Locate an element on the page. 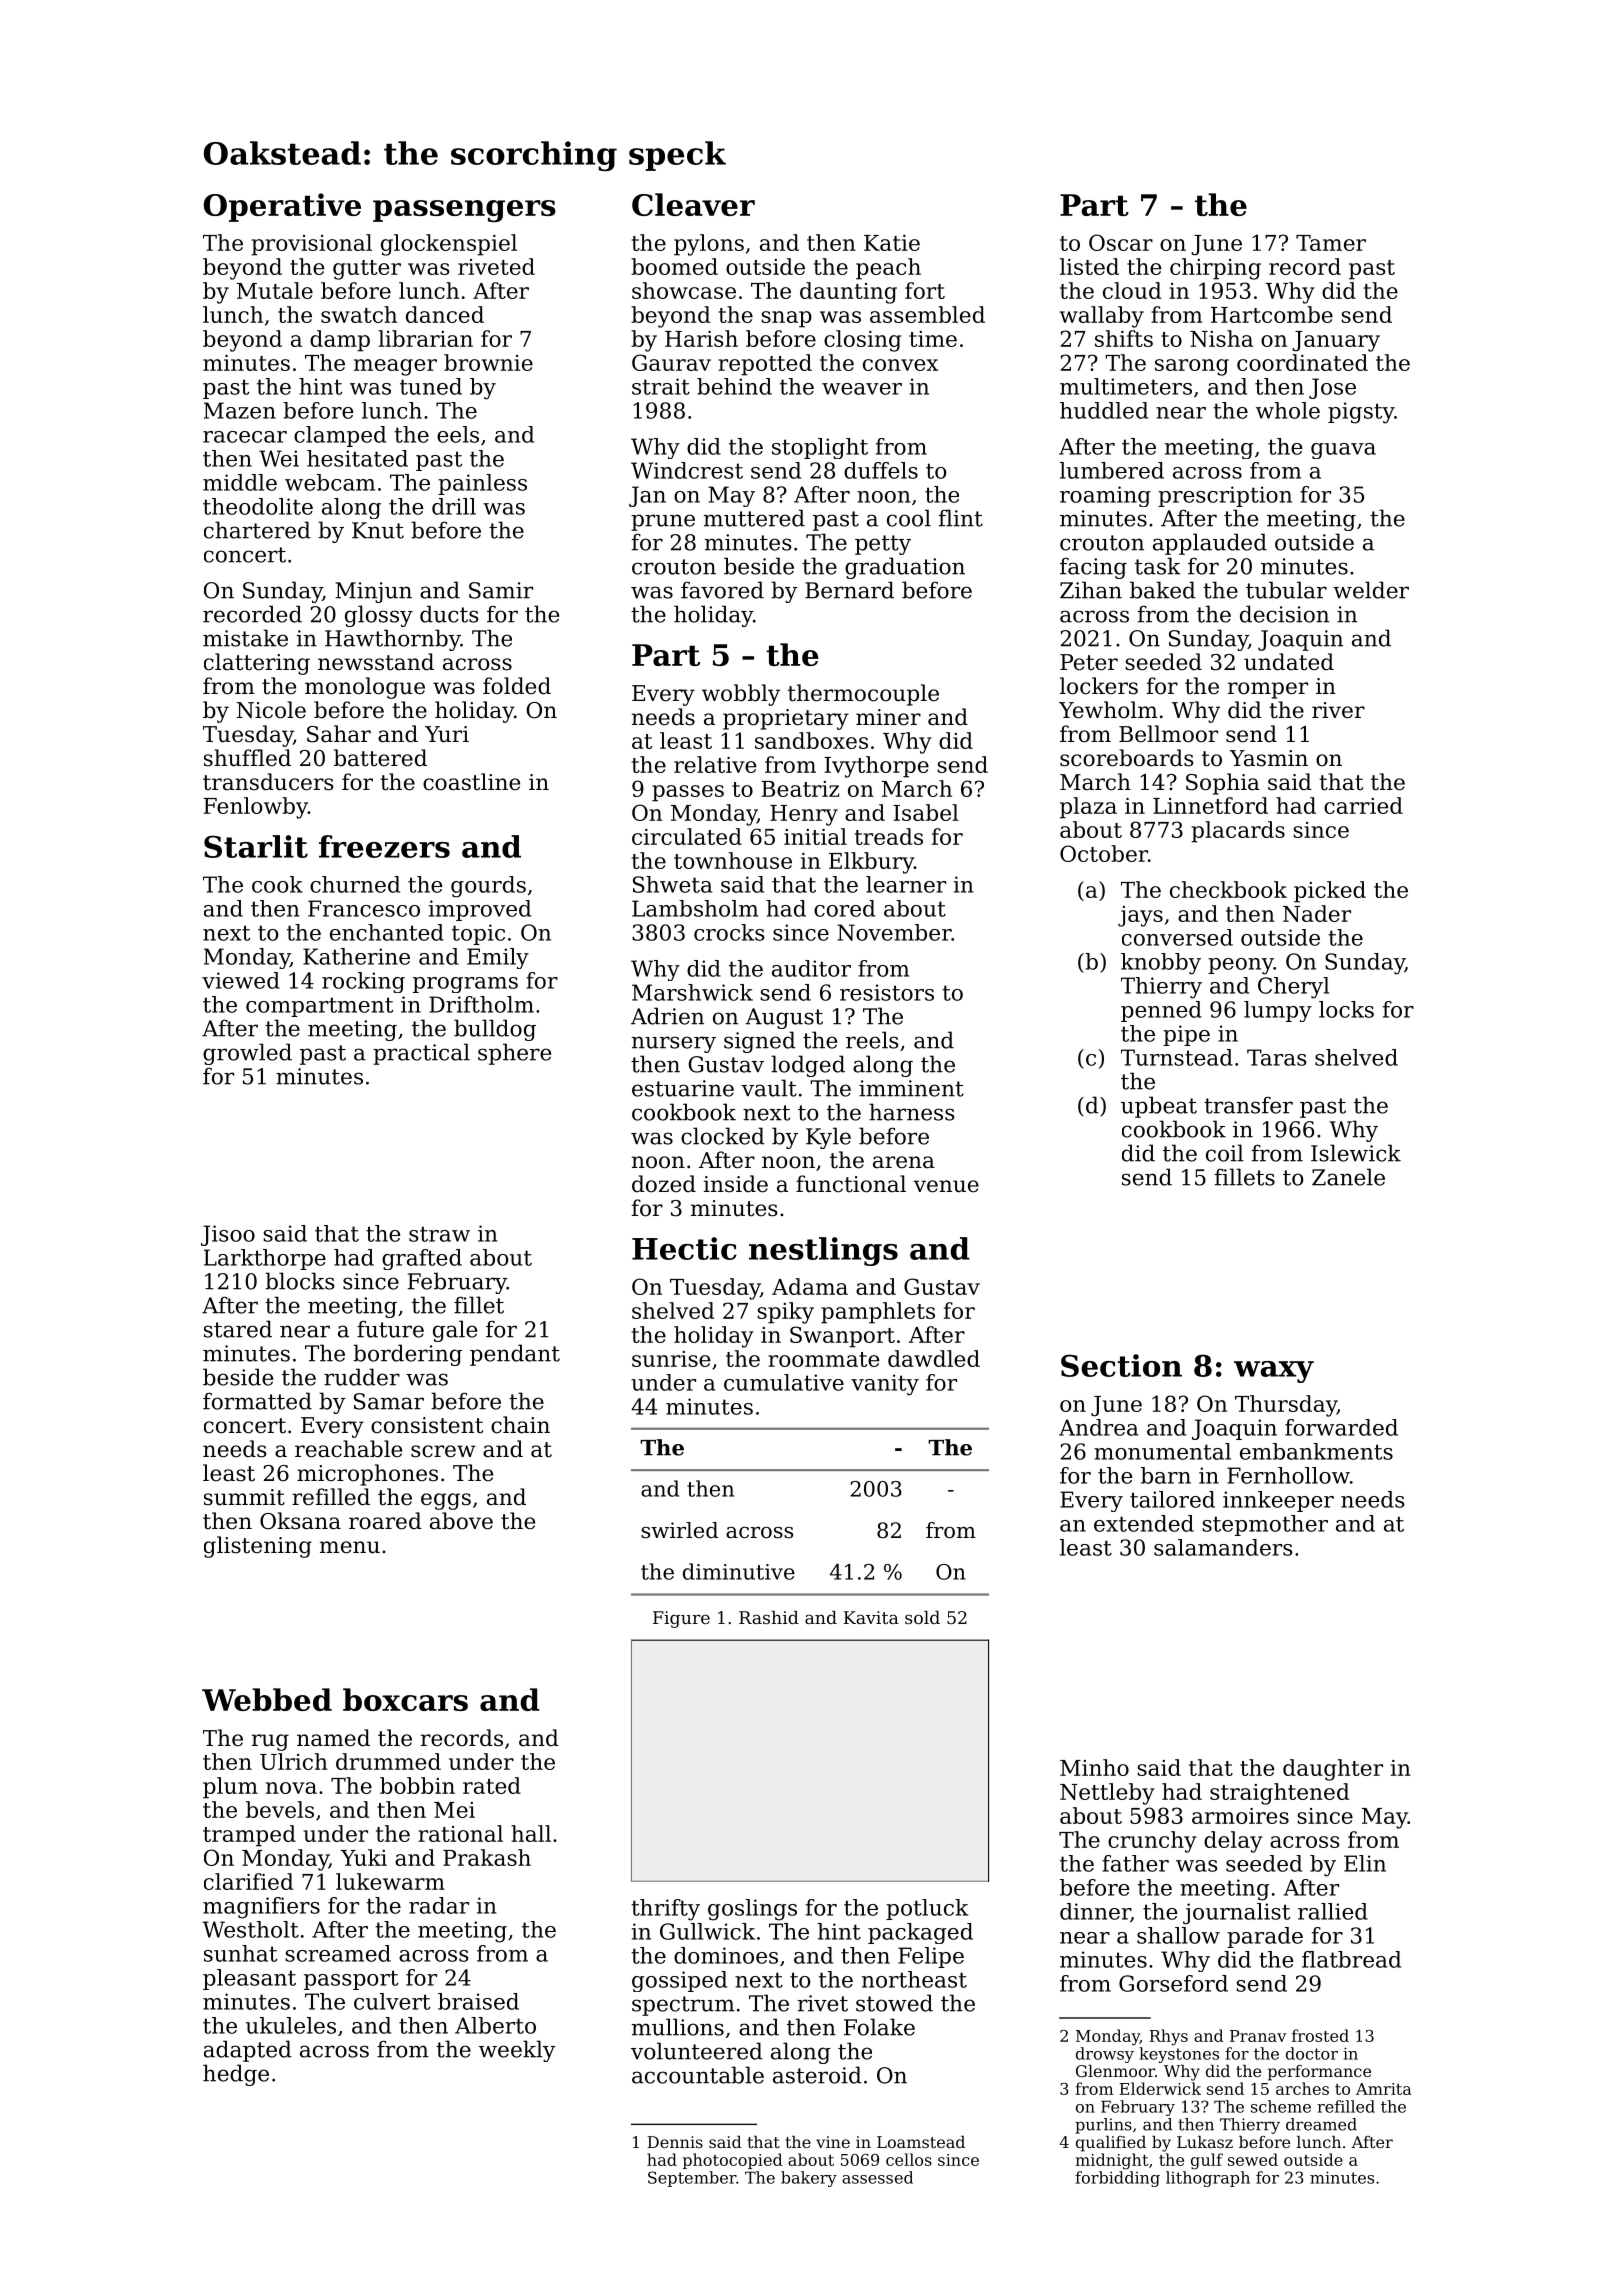  Cleaver is located at coordinates (693, 204).
